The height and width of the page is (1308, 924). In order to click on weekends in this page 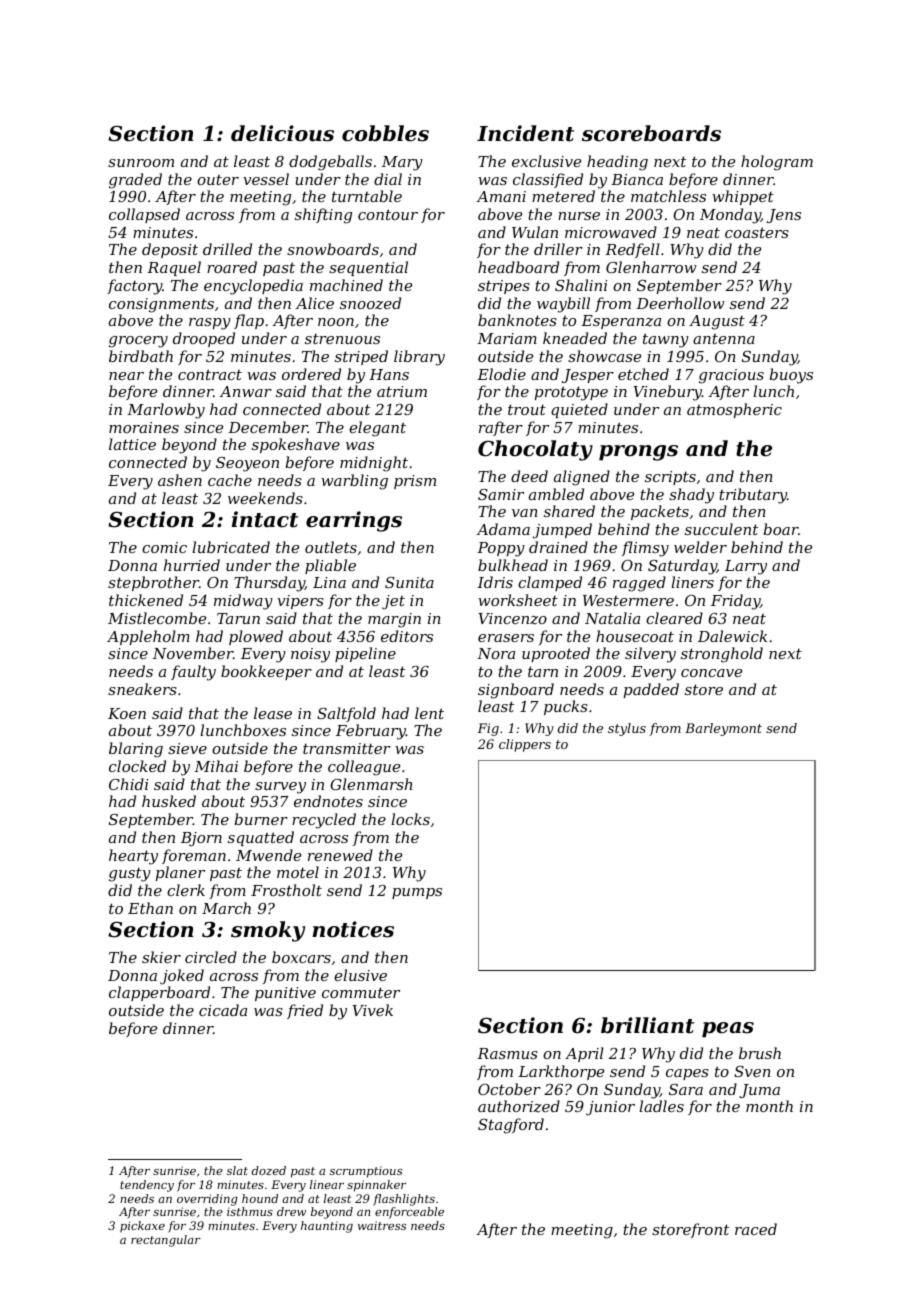, I will do `click(265, 498)`.
